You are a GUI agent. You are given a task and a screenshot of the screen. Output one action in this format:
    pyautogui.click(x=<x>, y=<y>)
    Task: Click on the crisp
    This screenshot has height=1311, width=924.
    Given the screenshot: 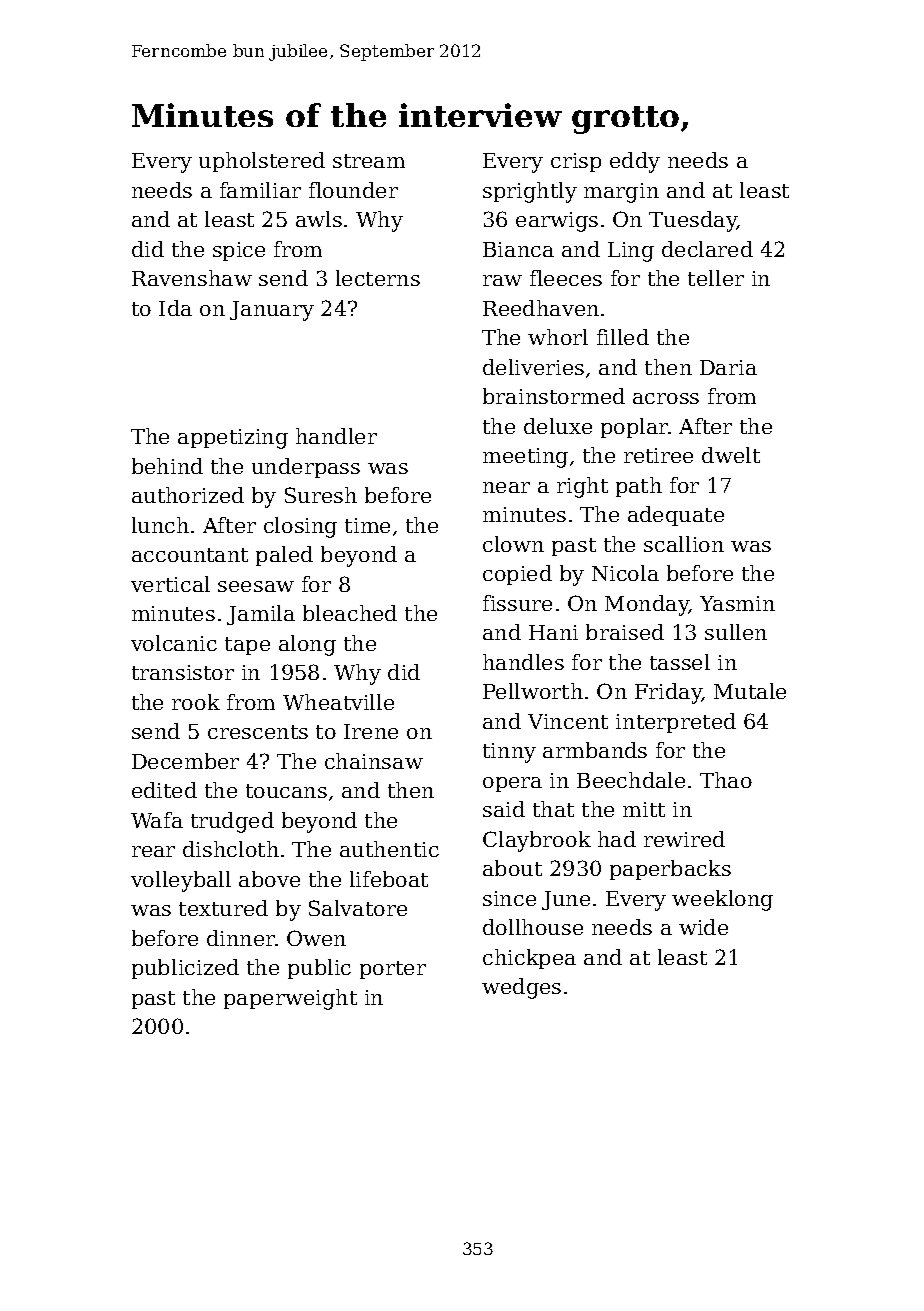 What is the action you would take?
    pyautogui.click(x=576, y=162)
